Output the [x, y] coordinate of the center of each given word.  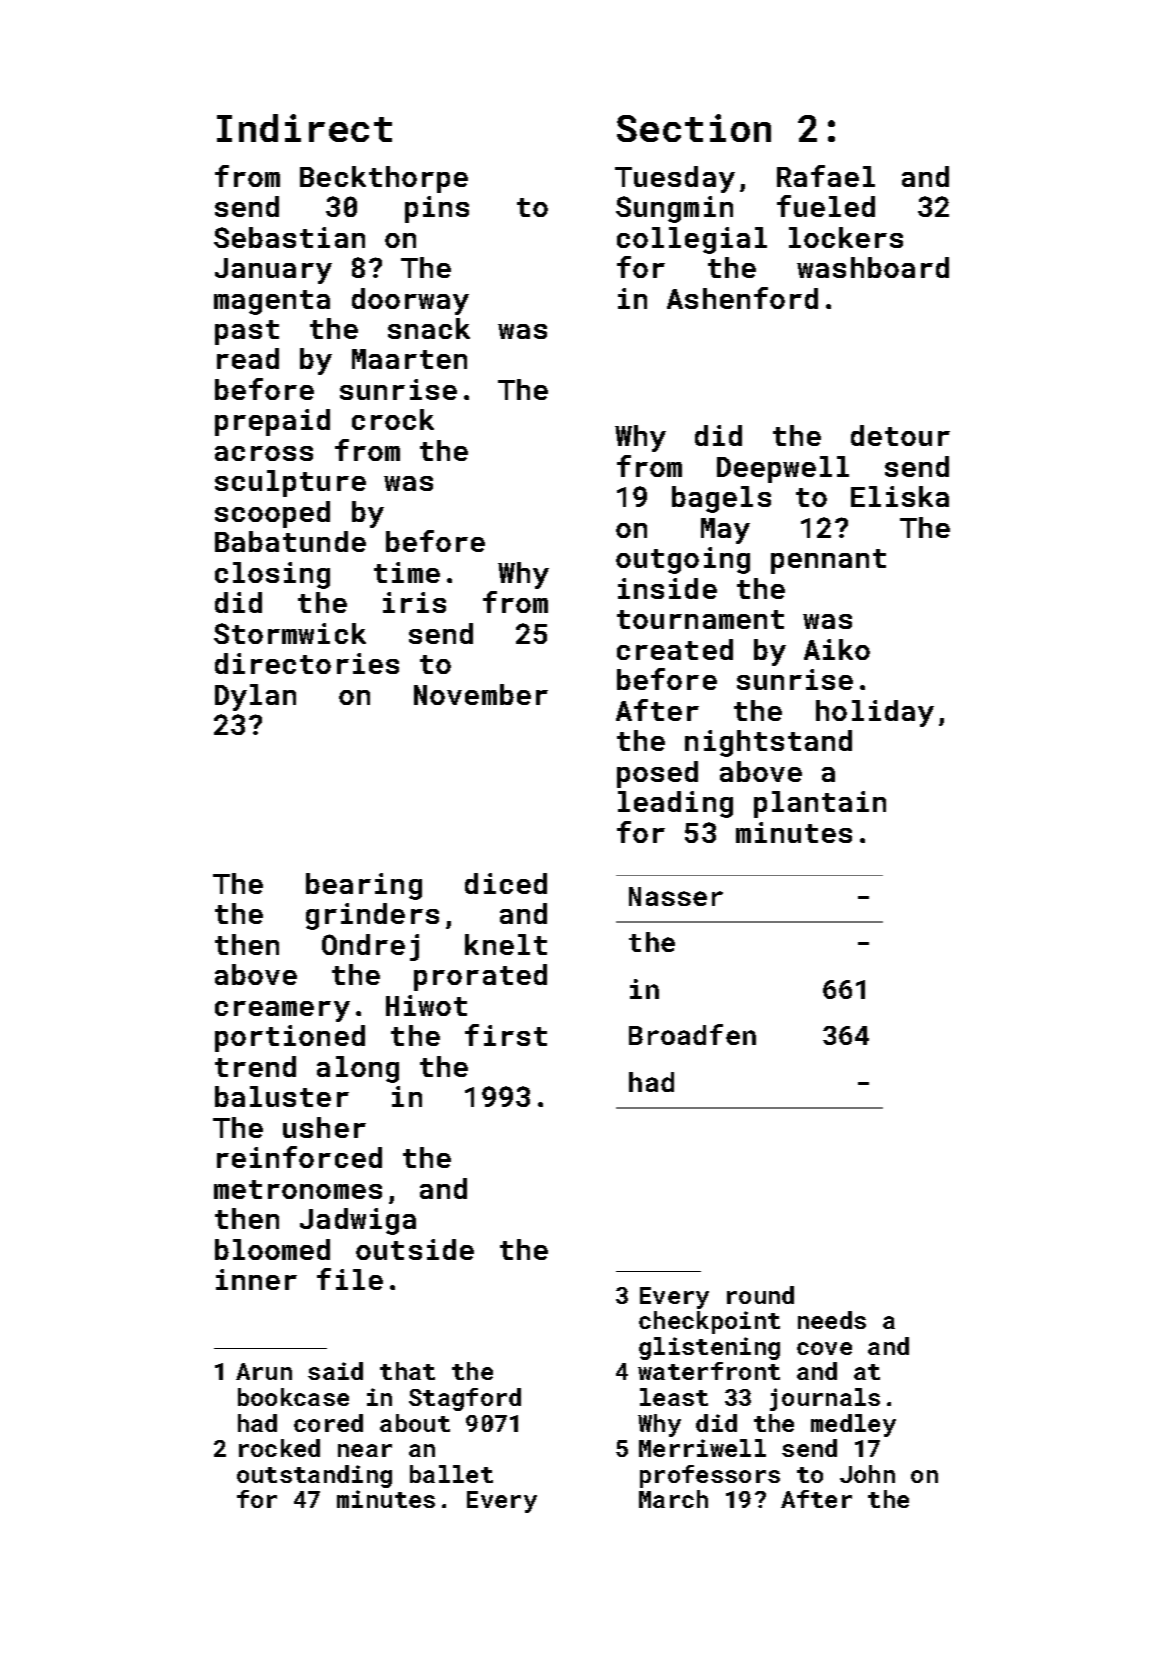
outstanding [314, 1476]
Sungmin [674, 209]
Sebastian [289, 237]
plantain [820, 804]
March [673, 1499]
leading [675, 804]
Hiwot [426, 1005]
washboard [873, 267]
